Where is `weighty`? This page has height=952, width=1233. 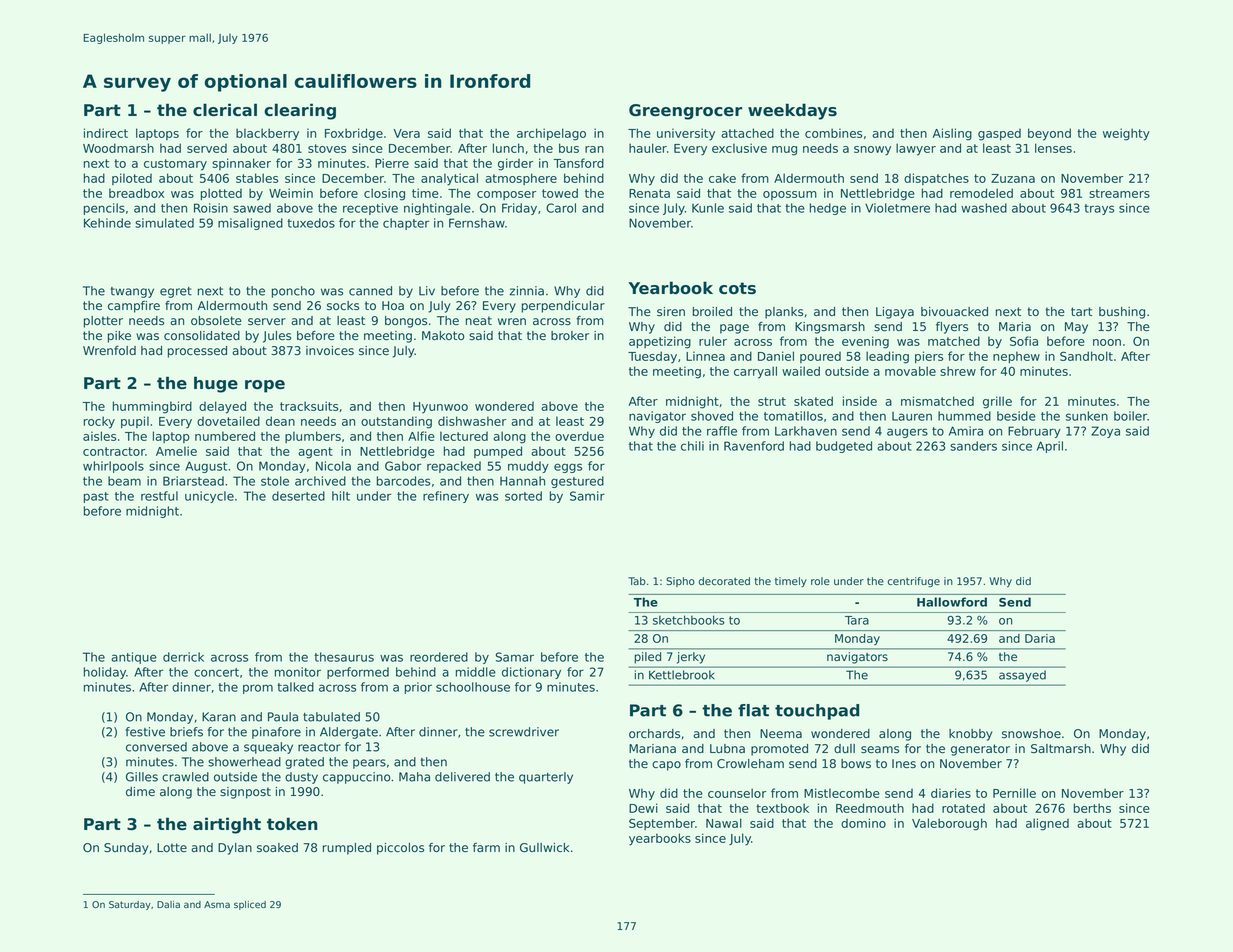
weighty is located at coordinates (1126, 134).
